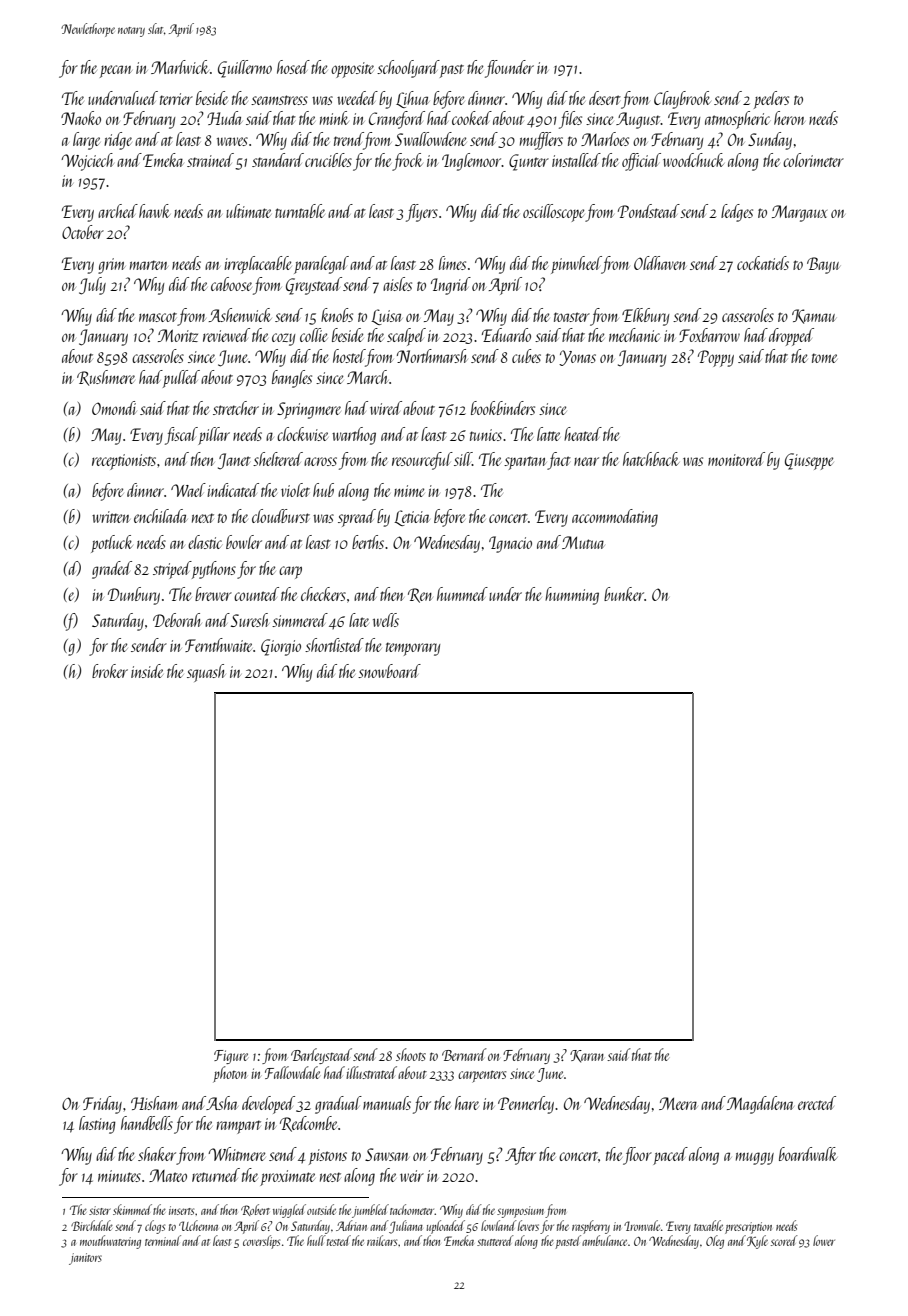 The image size is (908, 1316). Describe the element at coordinates (181, 379) in the screenshot. I see `pulled` at that location.
